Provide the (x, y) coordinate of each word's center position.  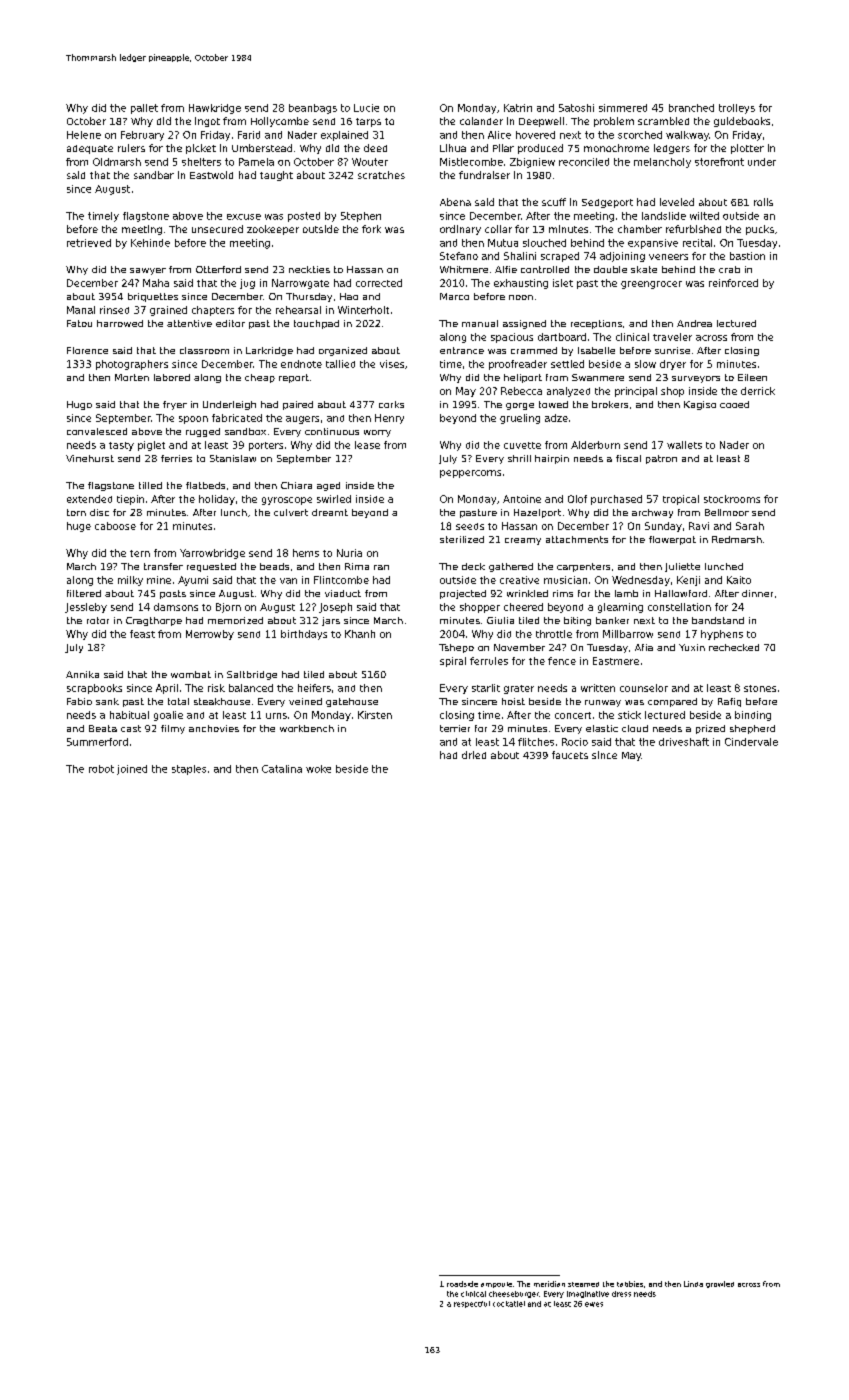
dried (474, 755)
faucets (570, 755)
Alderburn (595, 445)
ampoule (496, 1285)
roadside (462, 1284)
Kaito (739, 580)
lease (367, 445)
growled (720, 1284)
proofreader (518, 365)
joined (132, 770)
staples (189, 770)
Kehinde (150, 243)
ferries (176, 458)
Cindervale (751, 742)
